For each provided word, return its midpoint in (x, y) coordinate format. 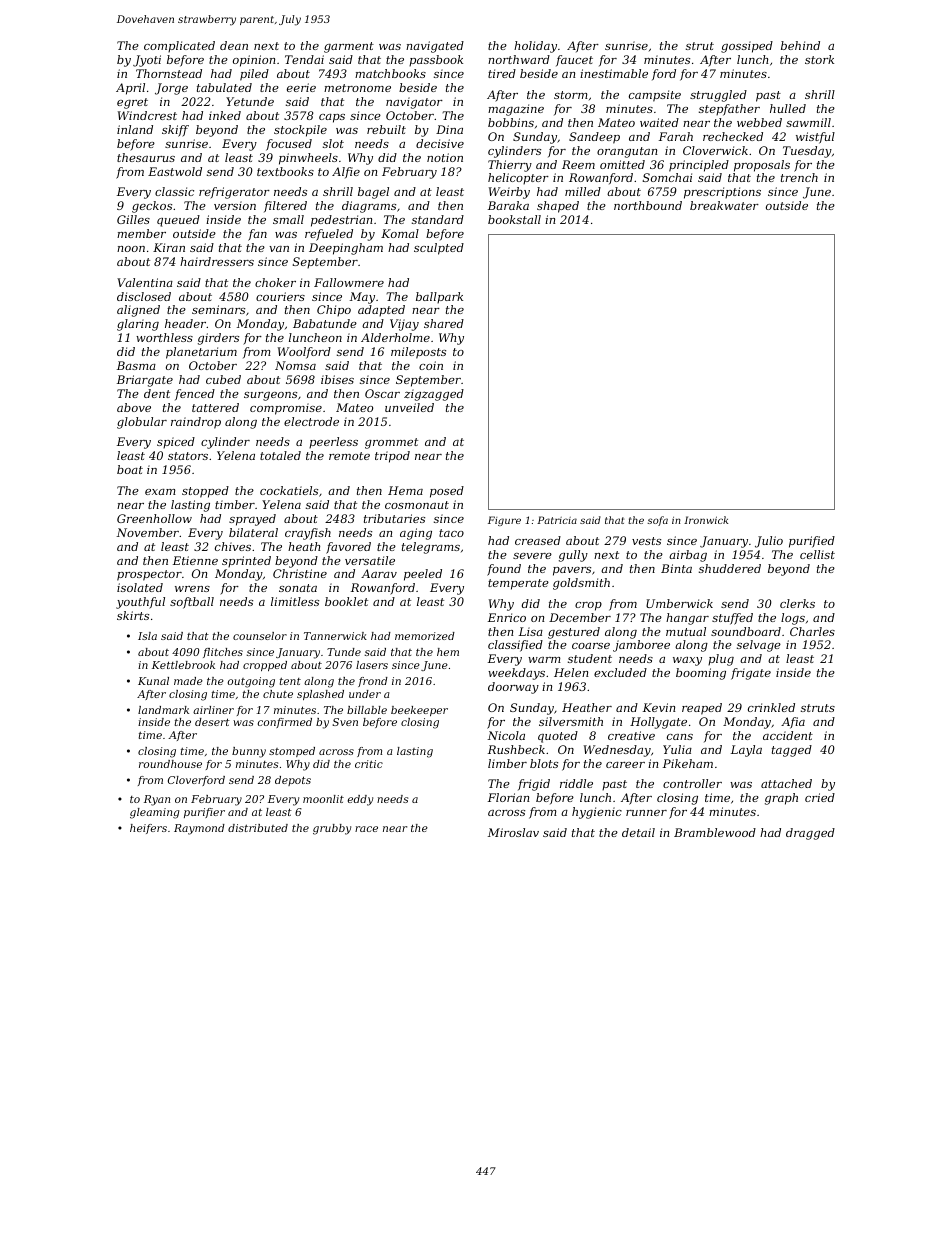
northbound (648, 205)
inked (225, 115)
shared (444, 323)
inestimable (614, 73)
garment (349, 47)
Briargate (145, 381)
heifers (148, 829)
